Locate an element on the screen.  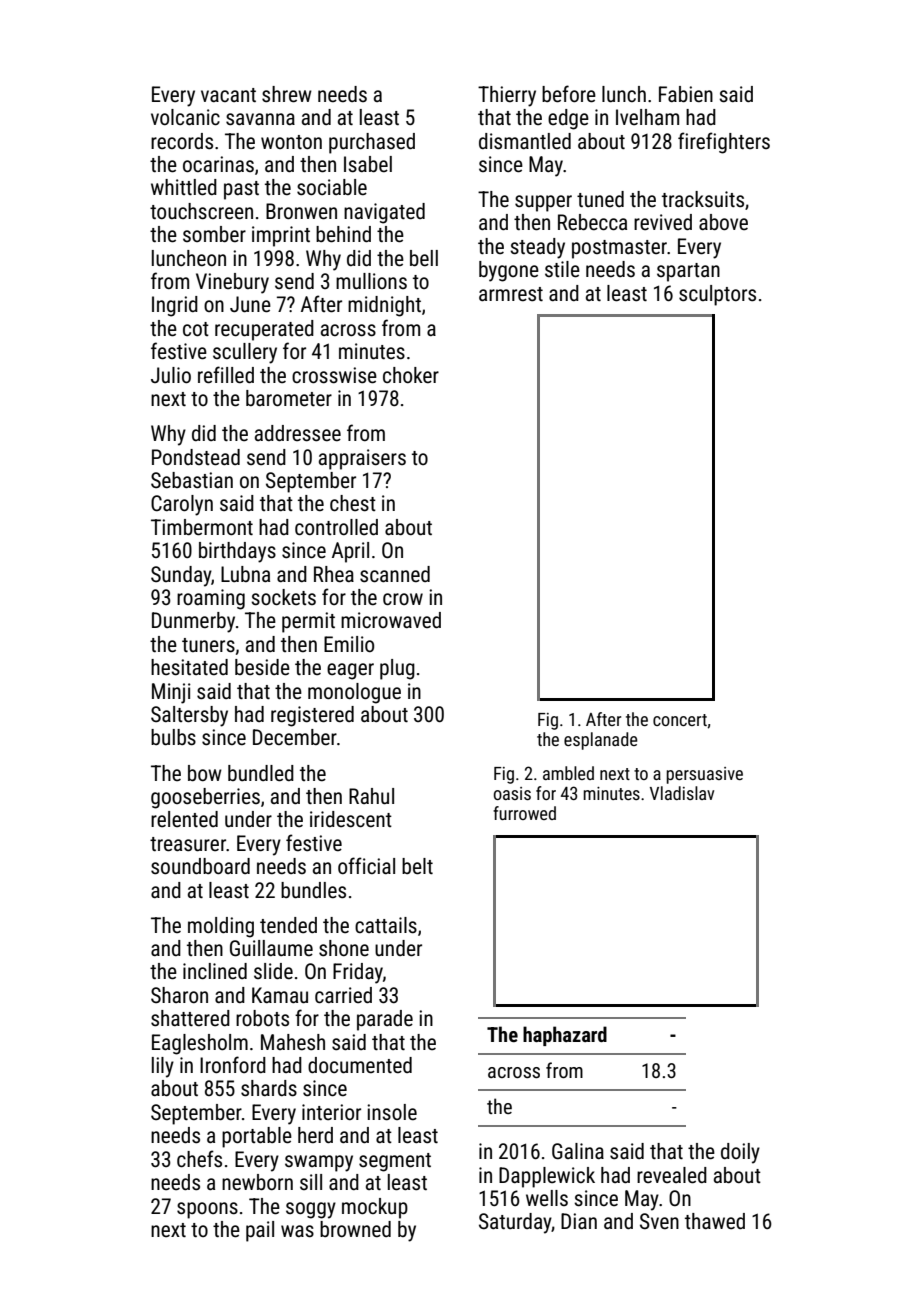
sculptors is located at coordinates (717, 295).
